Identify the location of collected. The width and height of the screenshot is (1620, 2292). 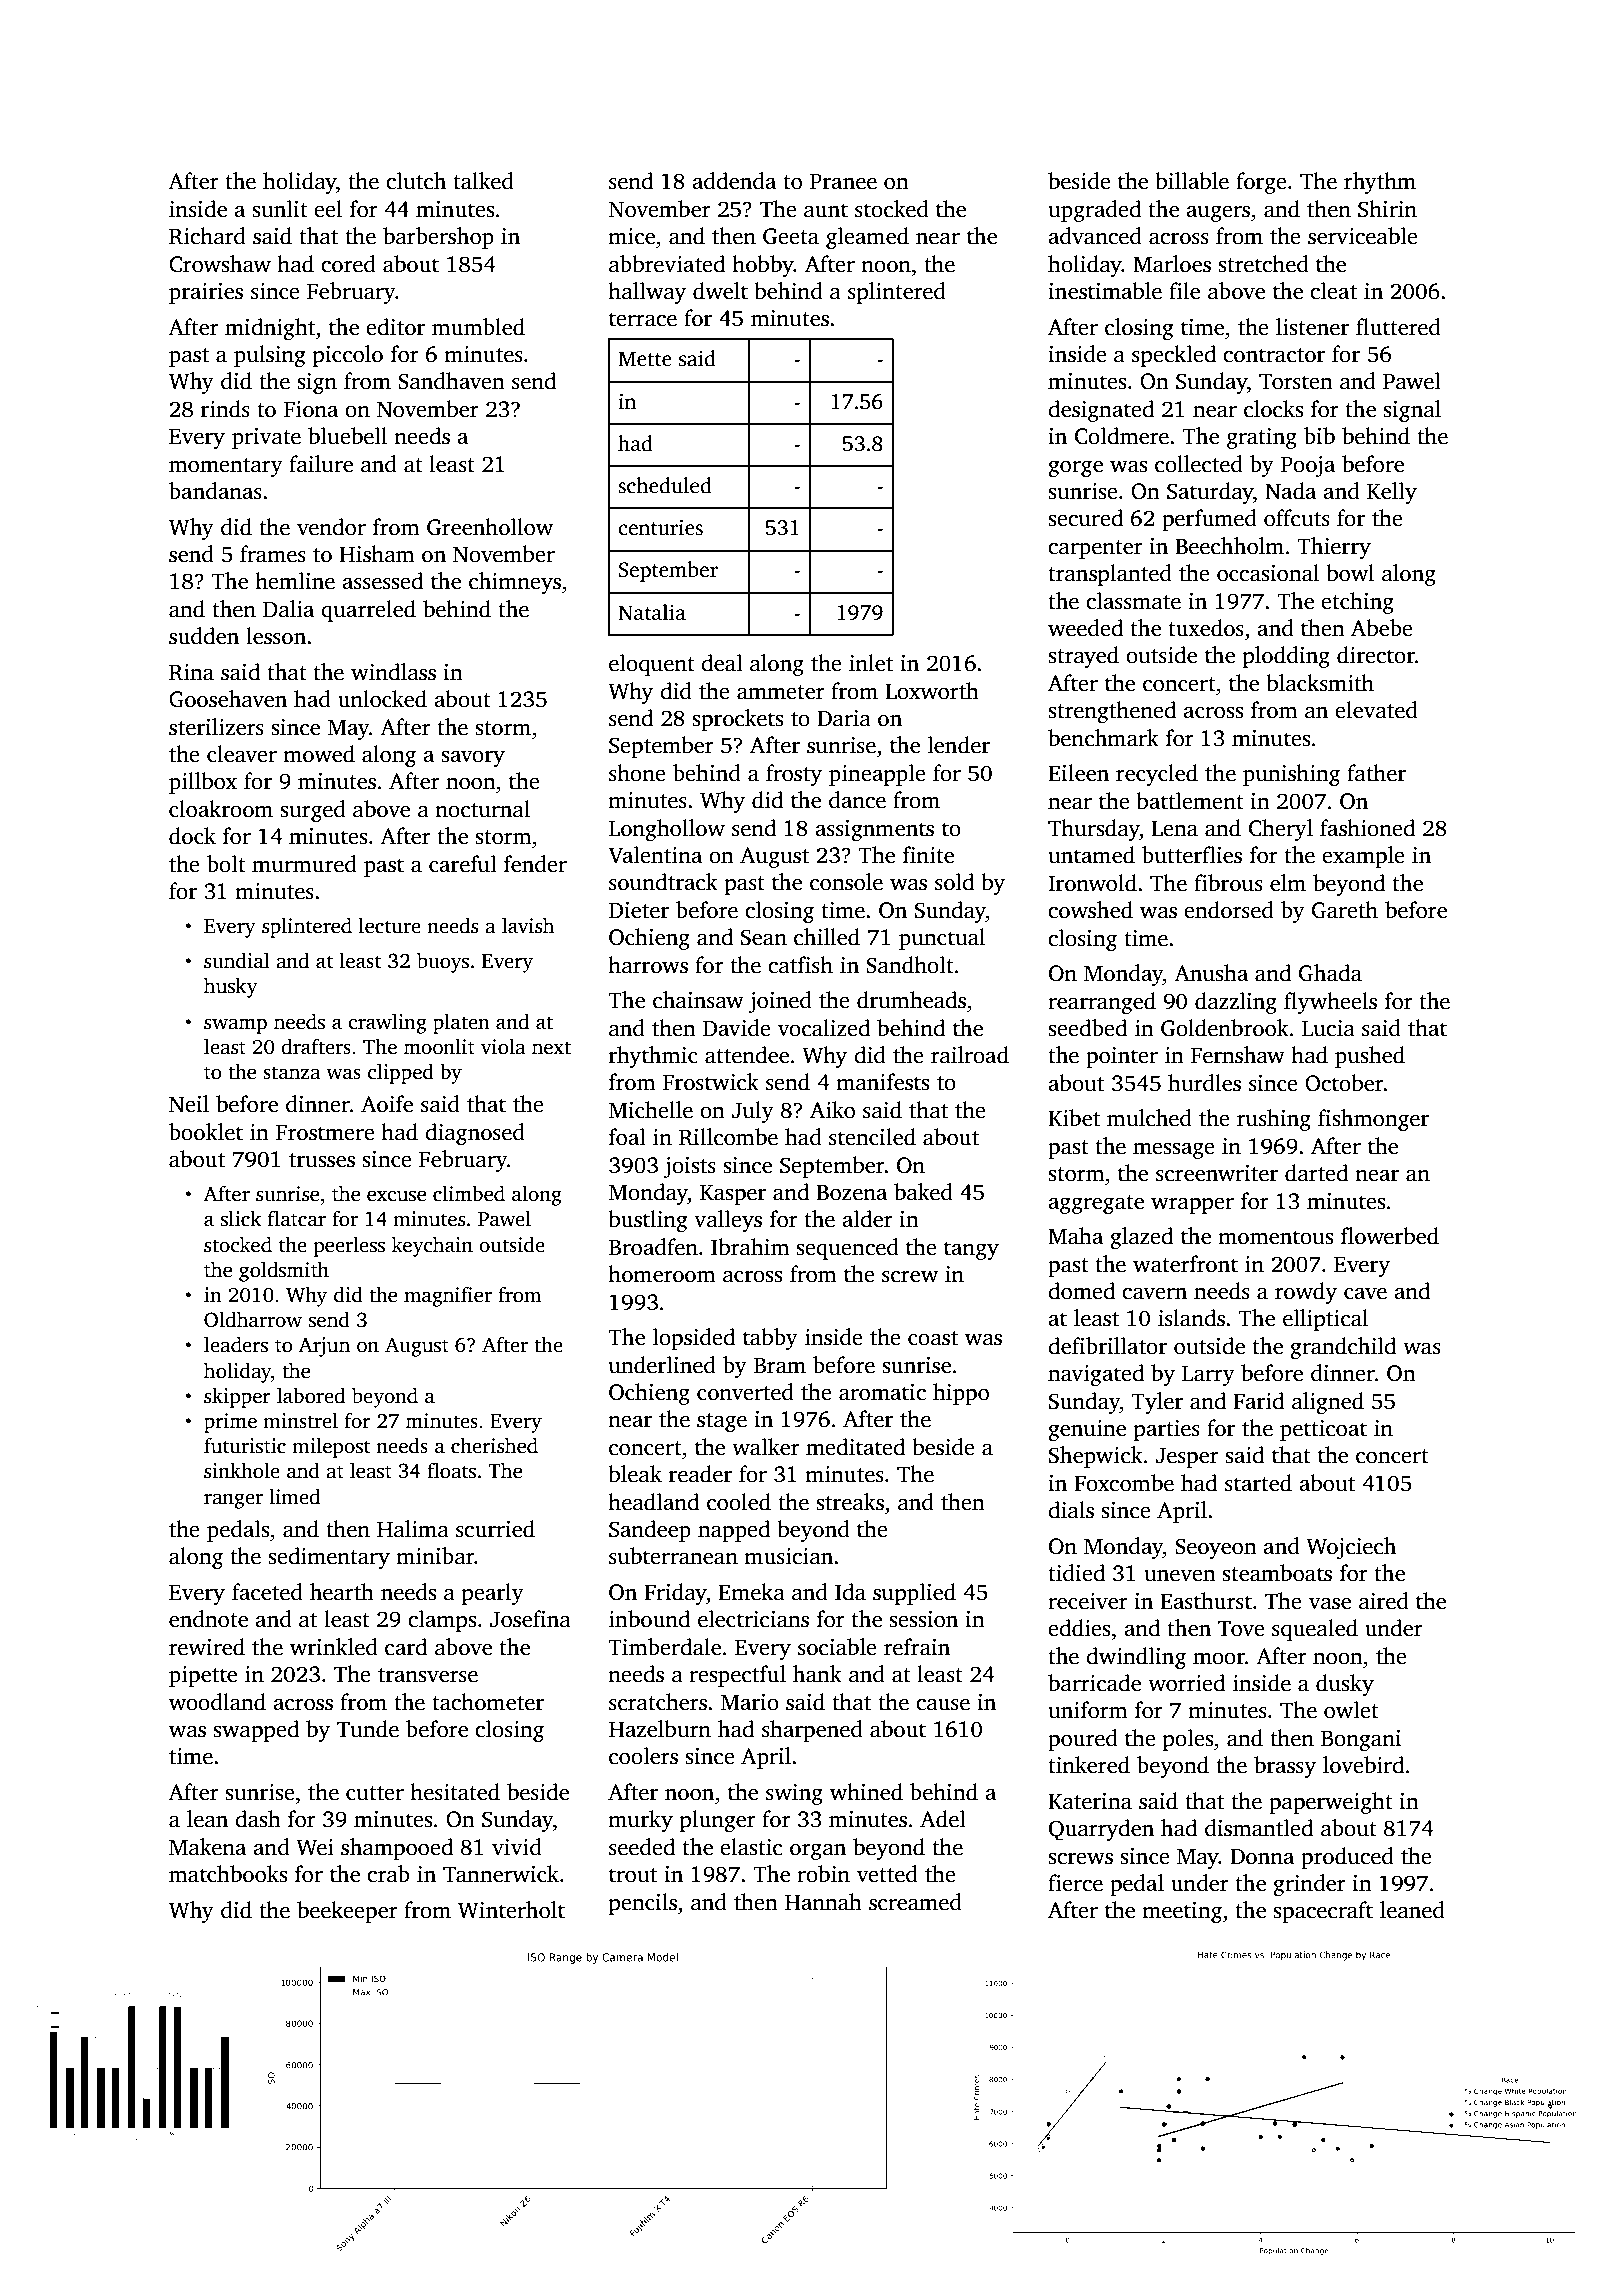
(1199, 464).
